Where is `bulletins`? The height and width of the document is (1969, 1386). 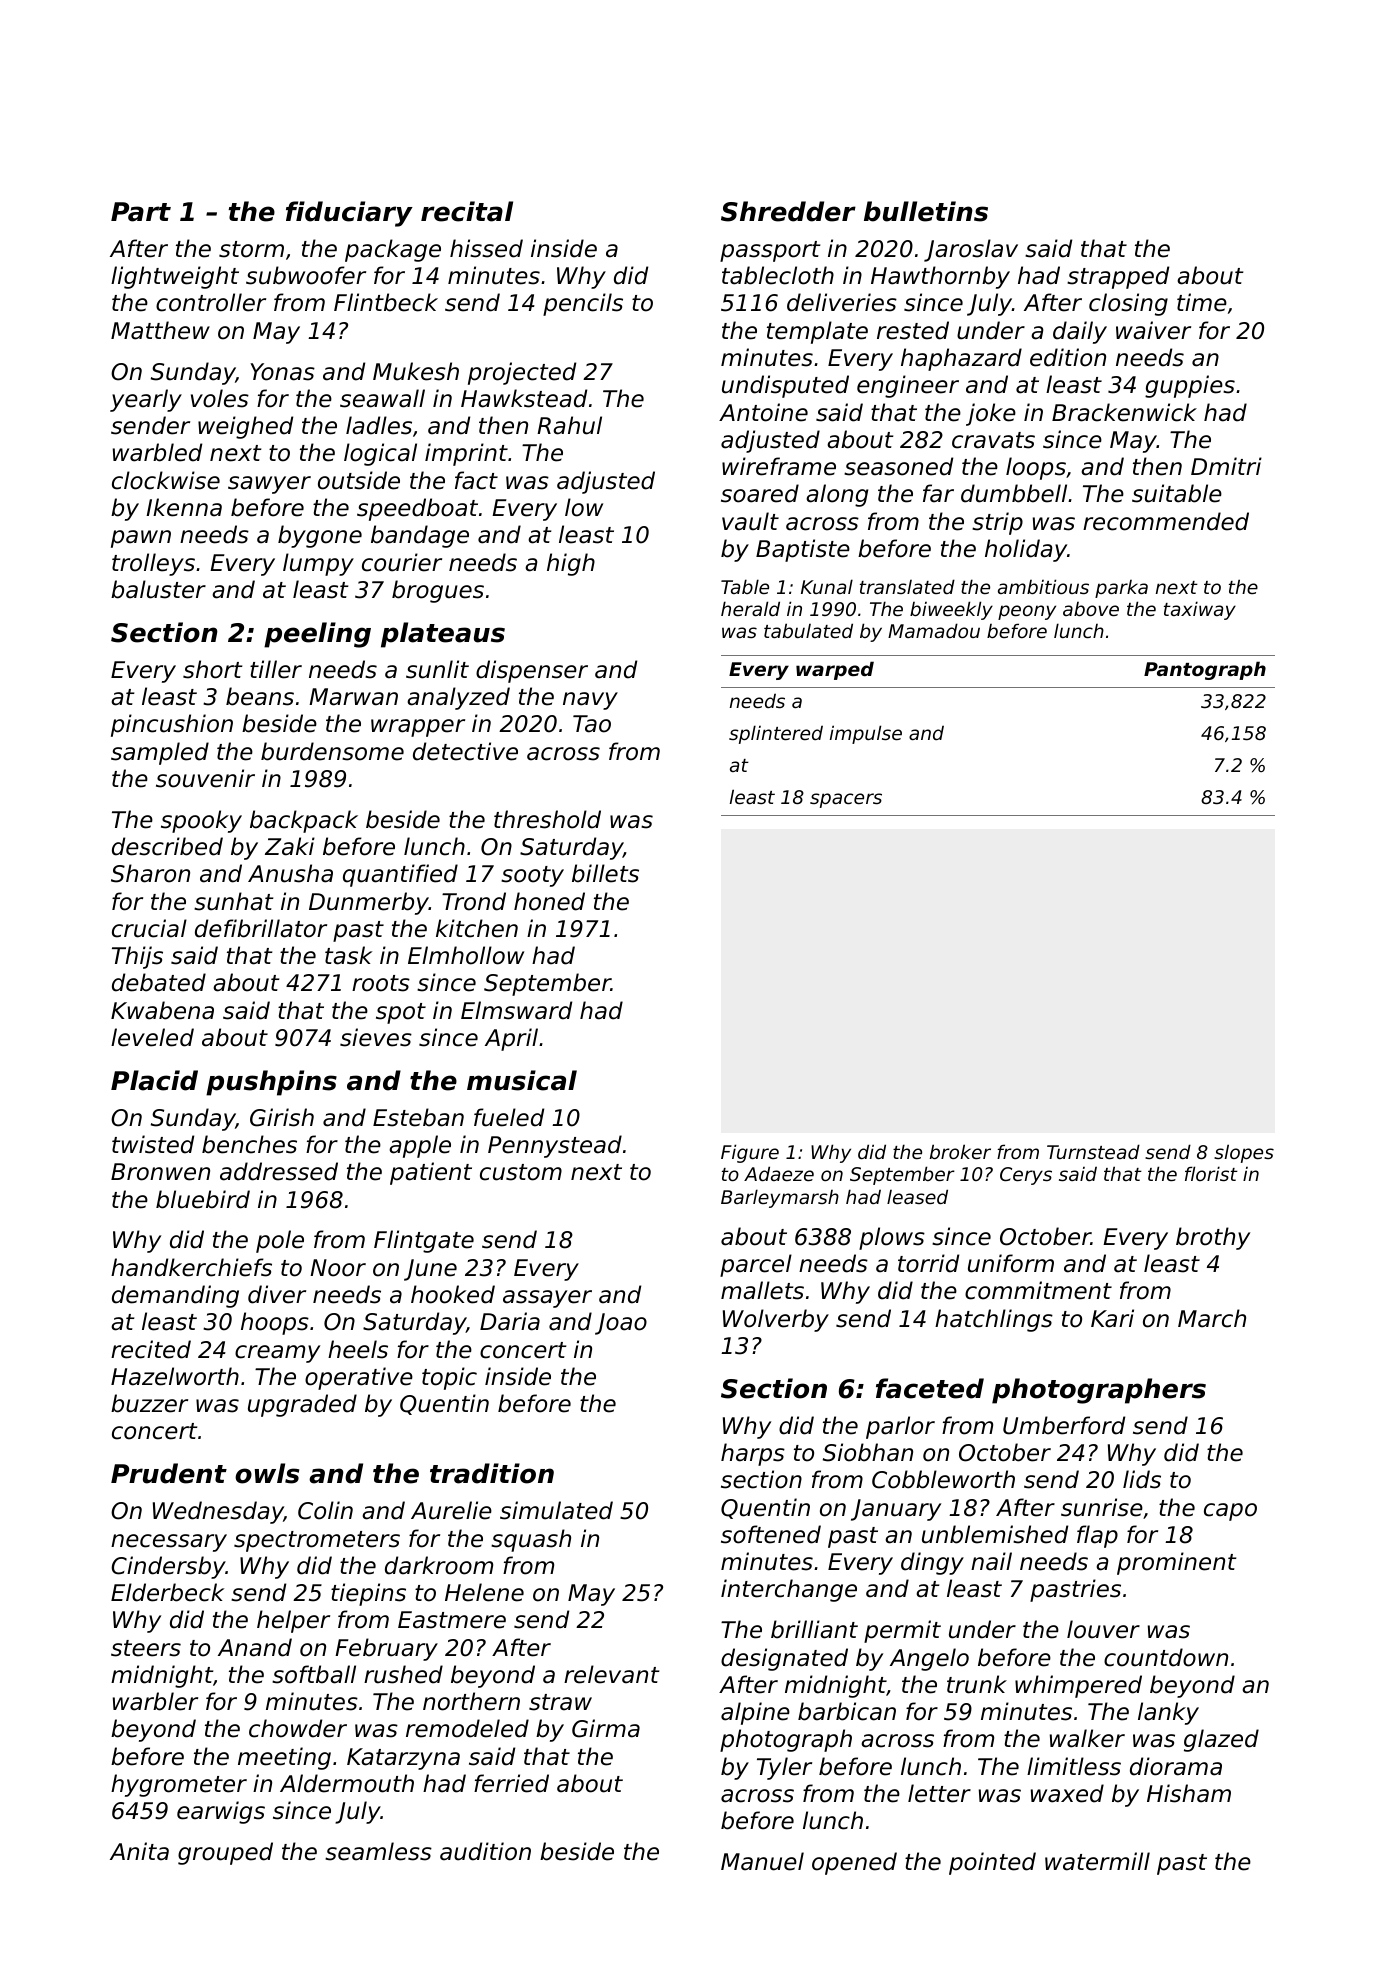
bulletins is located at coordinates (926, 211).
